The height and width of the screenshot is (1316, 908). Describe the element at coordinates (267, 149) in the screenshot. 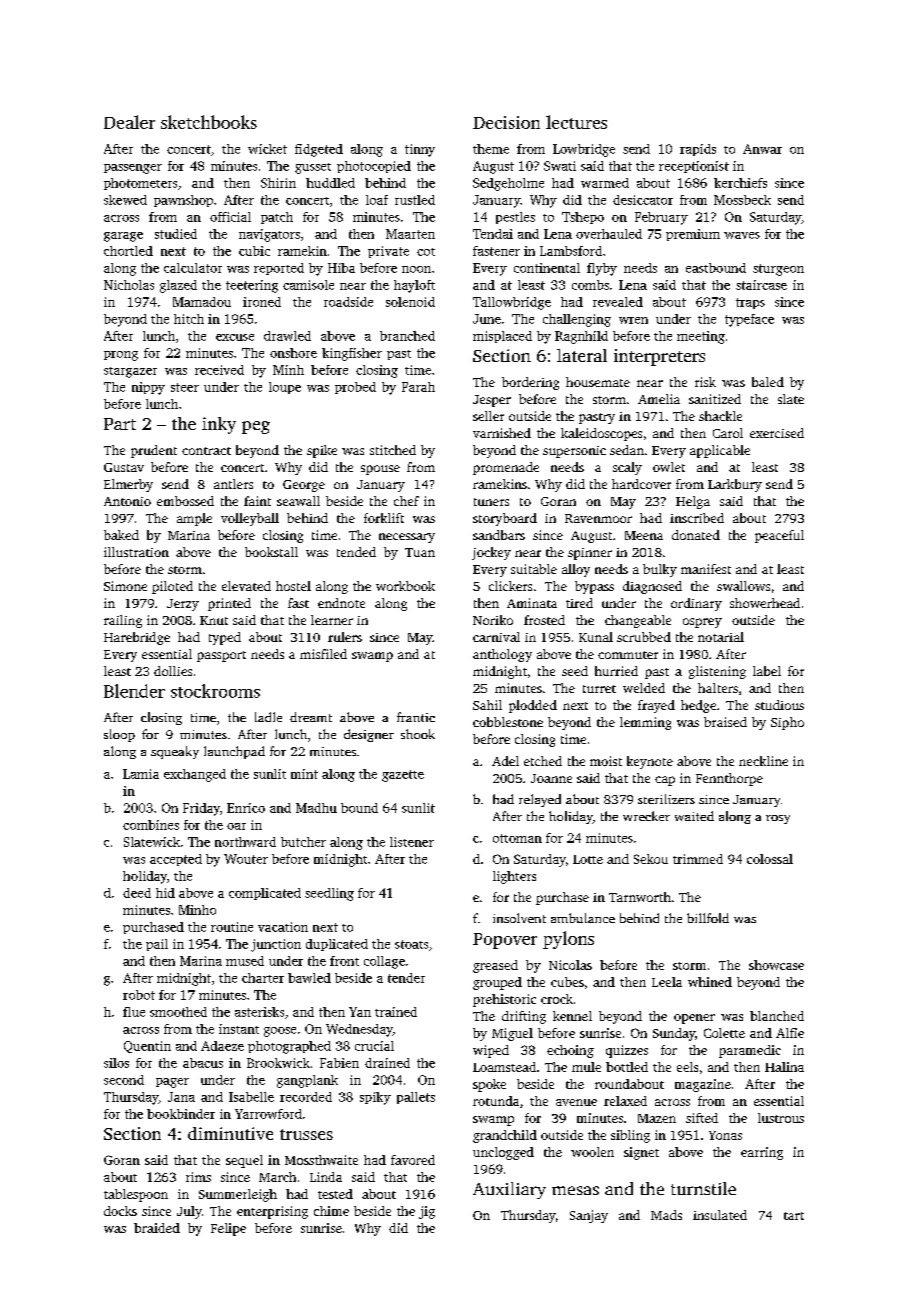

I see `wicket` at that location.
